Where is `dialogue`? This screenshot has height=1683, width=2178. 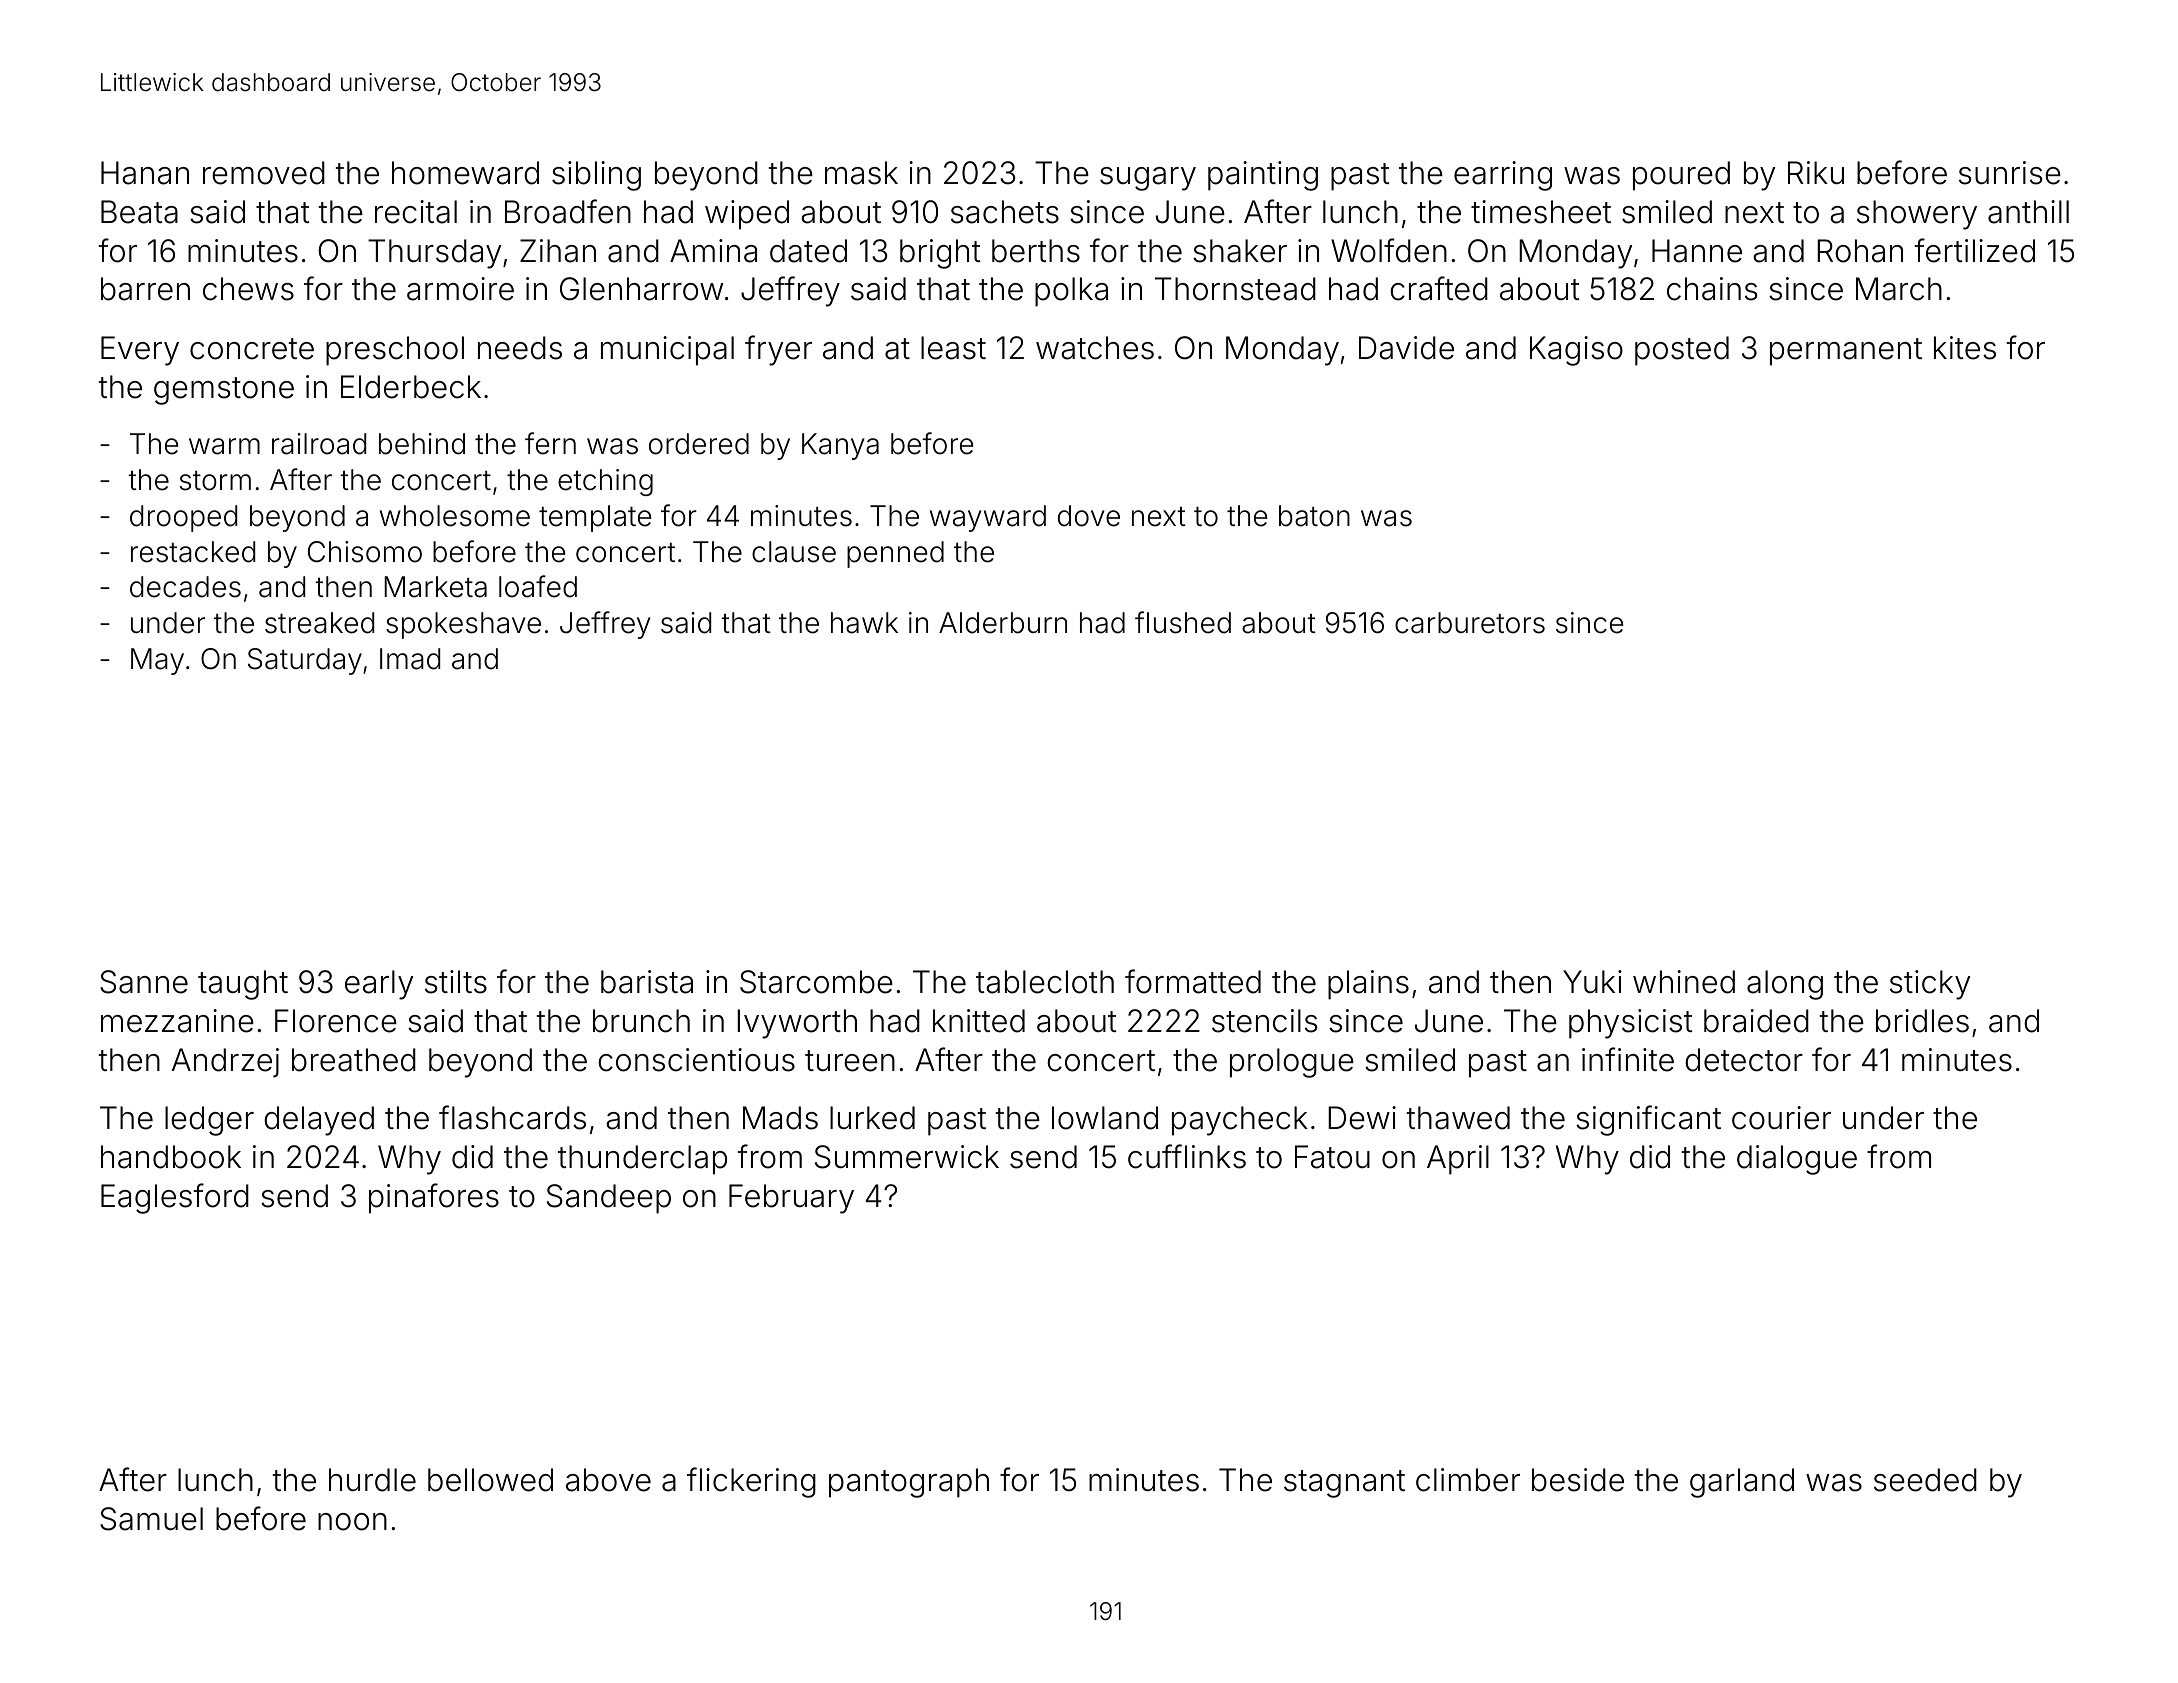 dialogue is located at coordinates (1797, 1160).
